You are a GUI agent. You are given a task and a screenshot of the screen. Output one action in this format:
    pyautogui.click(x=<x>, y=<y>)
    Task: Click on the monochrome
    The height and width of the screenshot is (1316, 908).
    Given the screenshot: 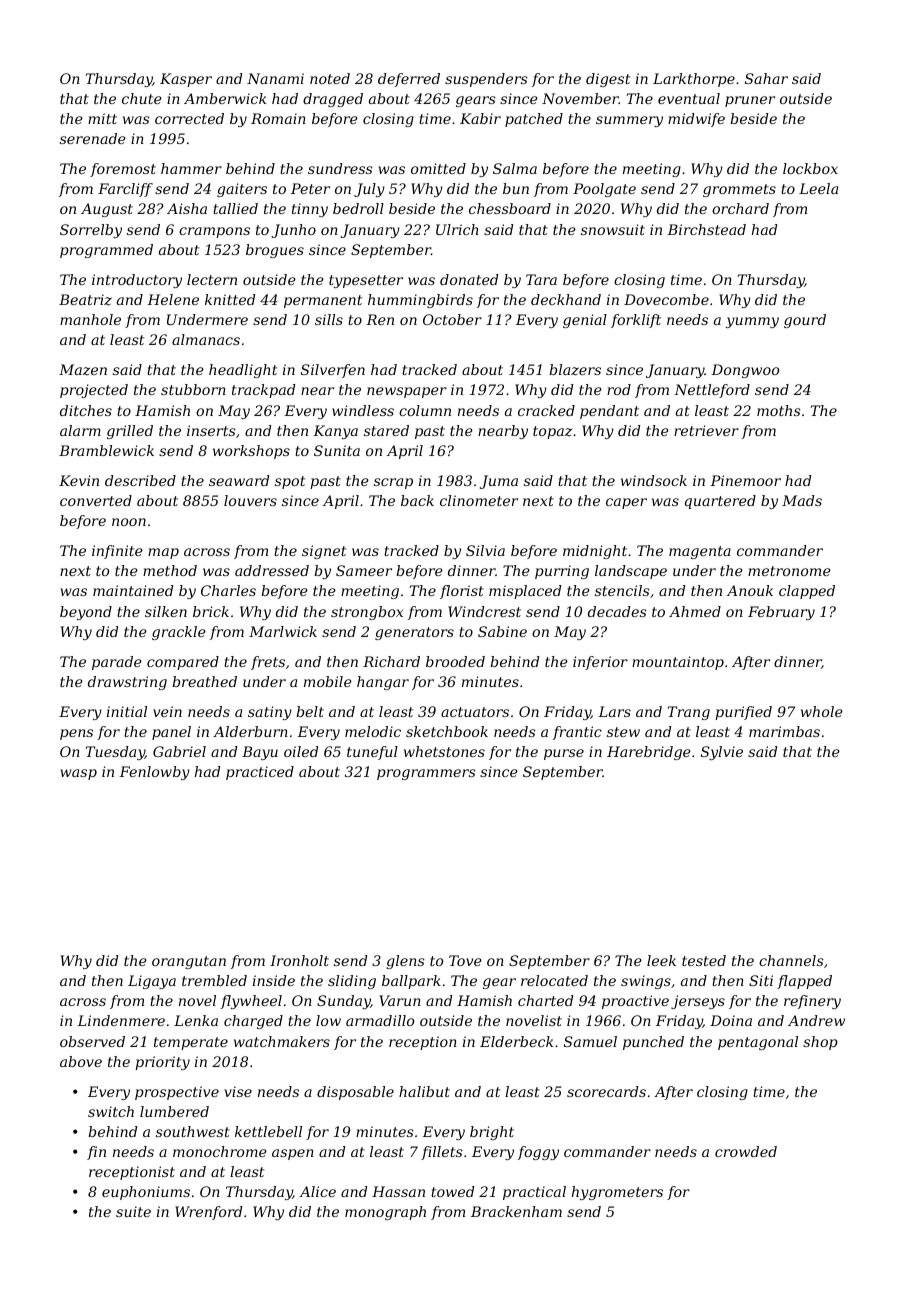 What is the action you would take?
    pyautogui.click(x=220, y=1151)
